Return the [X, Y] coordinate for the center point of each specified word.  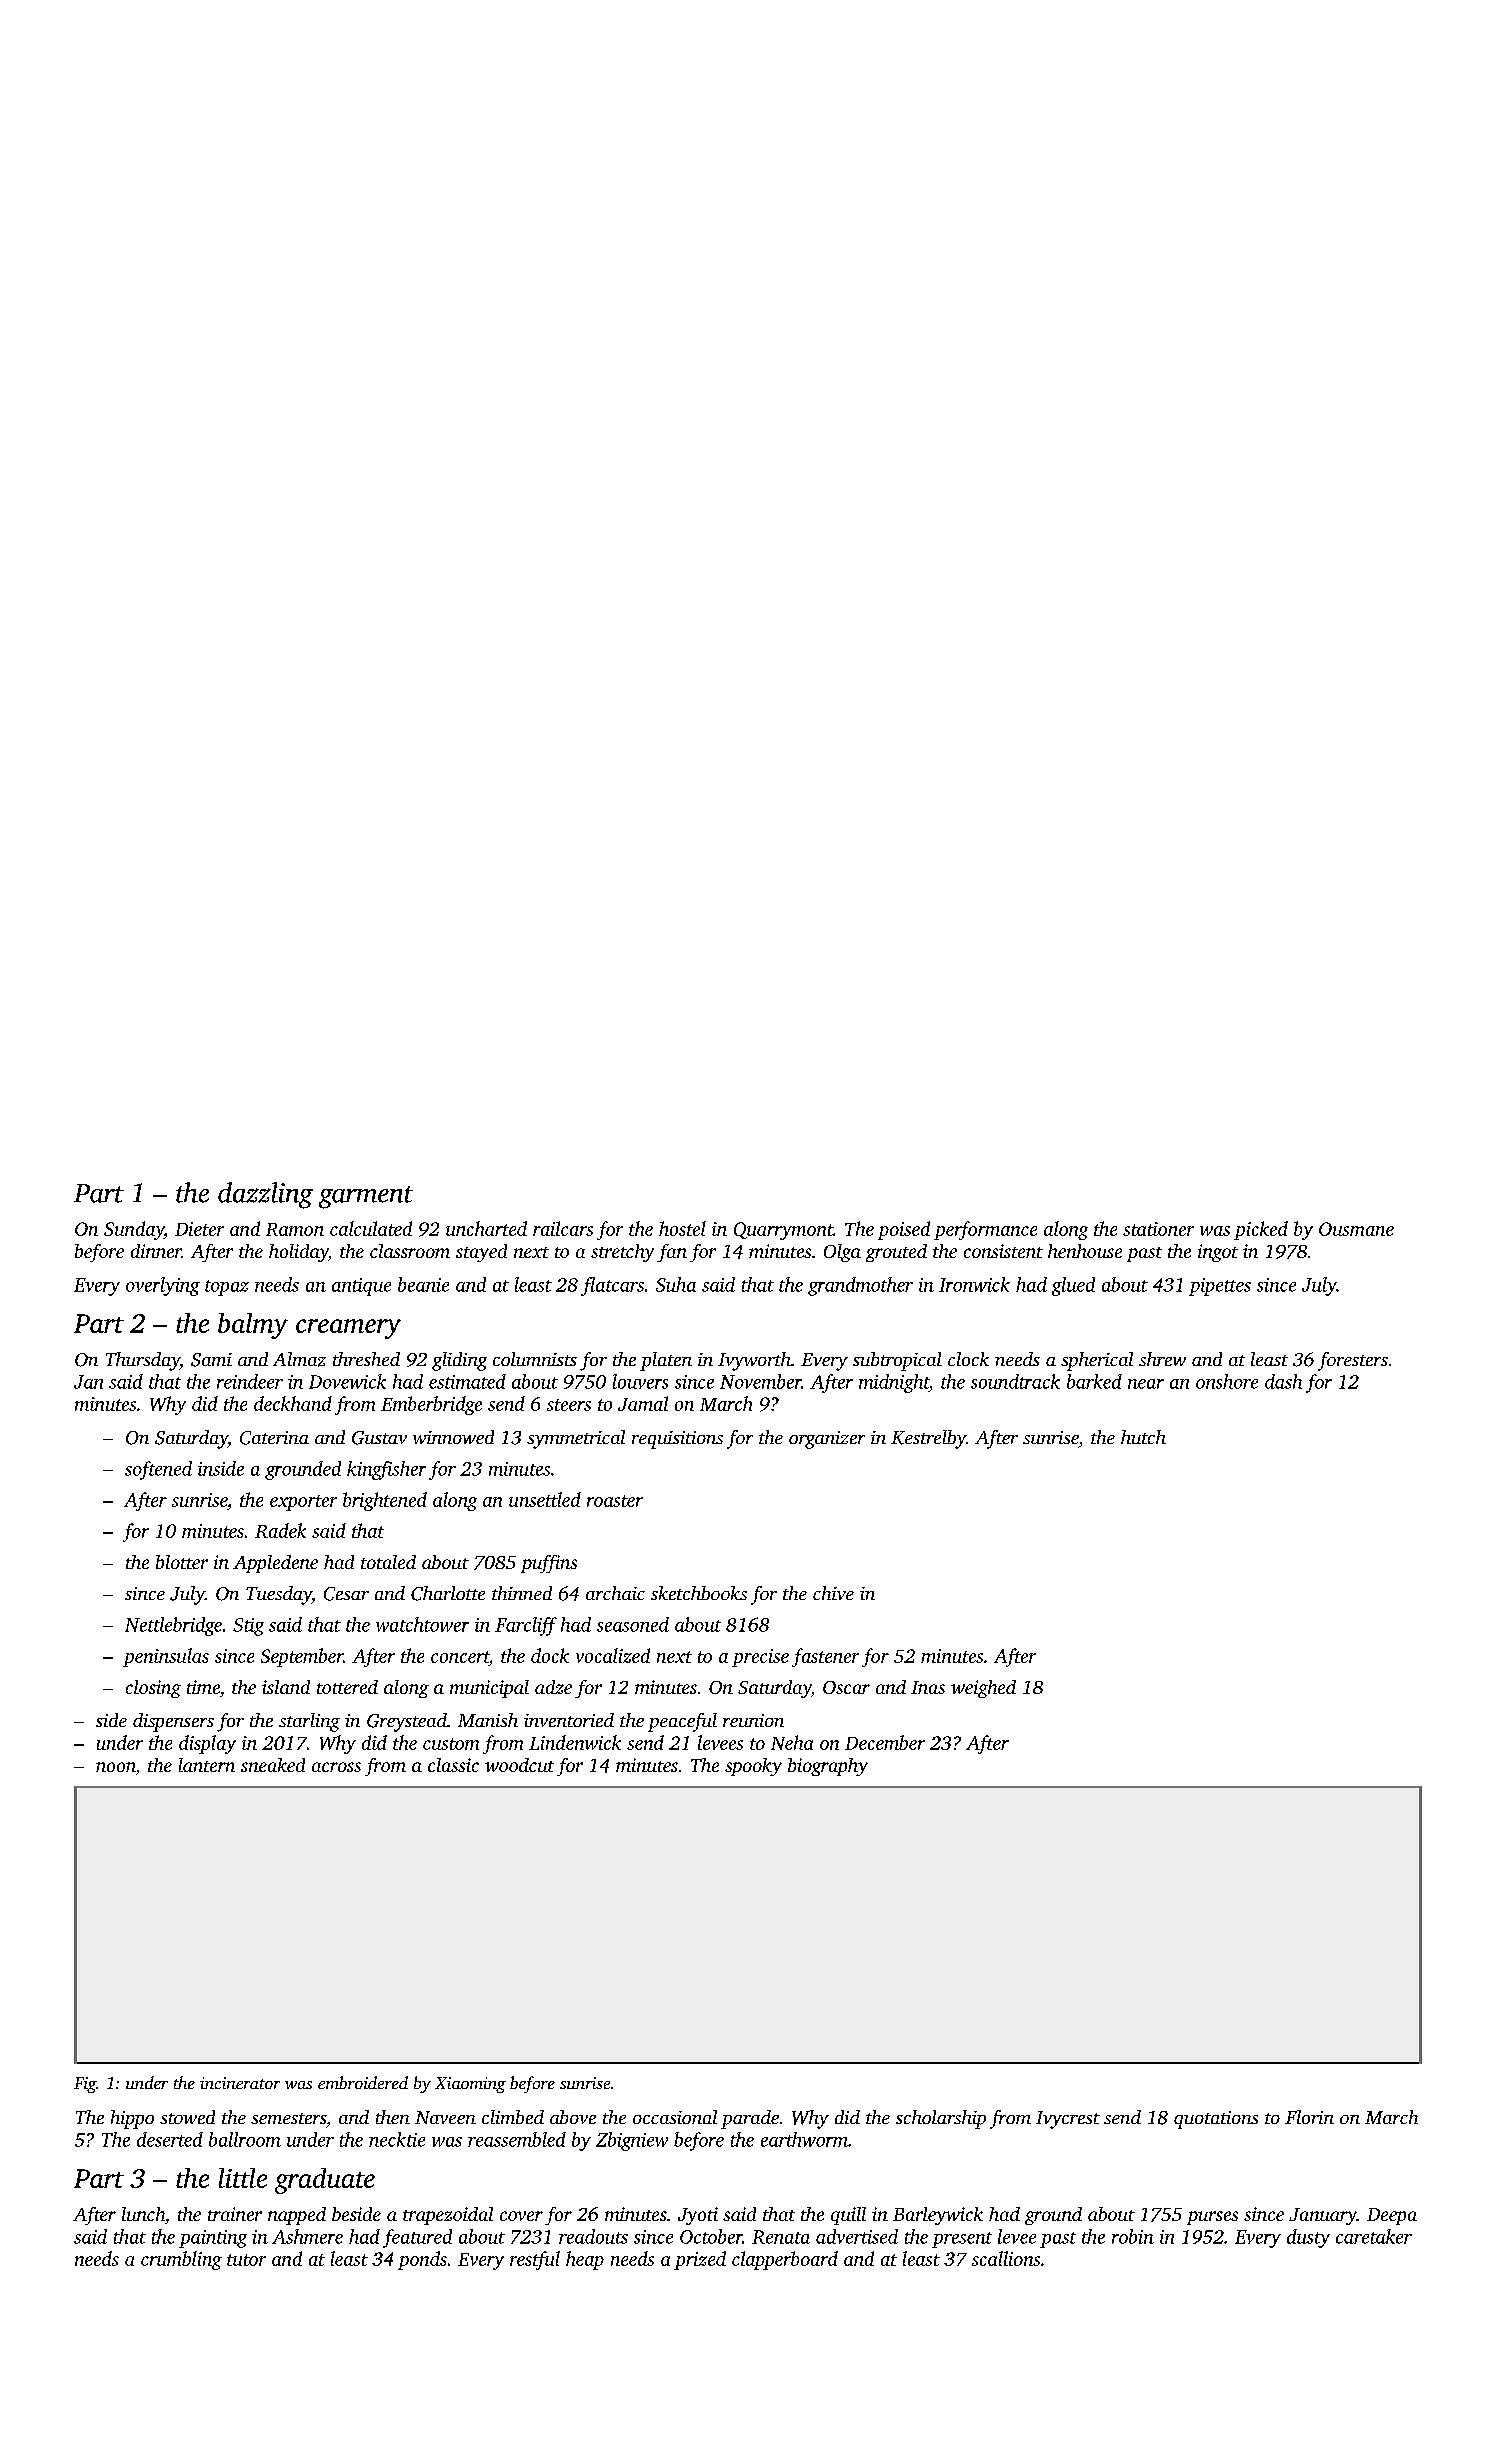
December [885, 1742]
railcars [563, 1228]
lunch [143, 2214]
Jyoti [698, 2216]
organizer [827, 1440]
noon [116, 1767]
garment [366, 1197]
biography [828, 1767]
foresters [1353, 1361]
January [1323, 2216]
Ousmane [1356, 1229]
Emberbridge [431, 1405]
